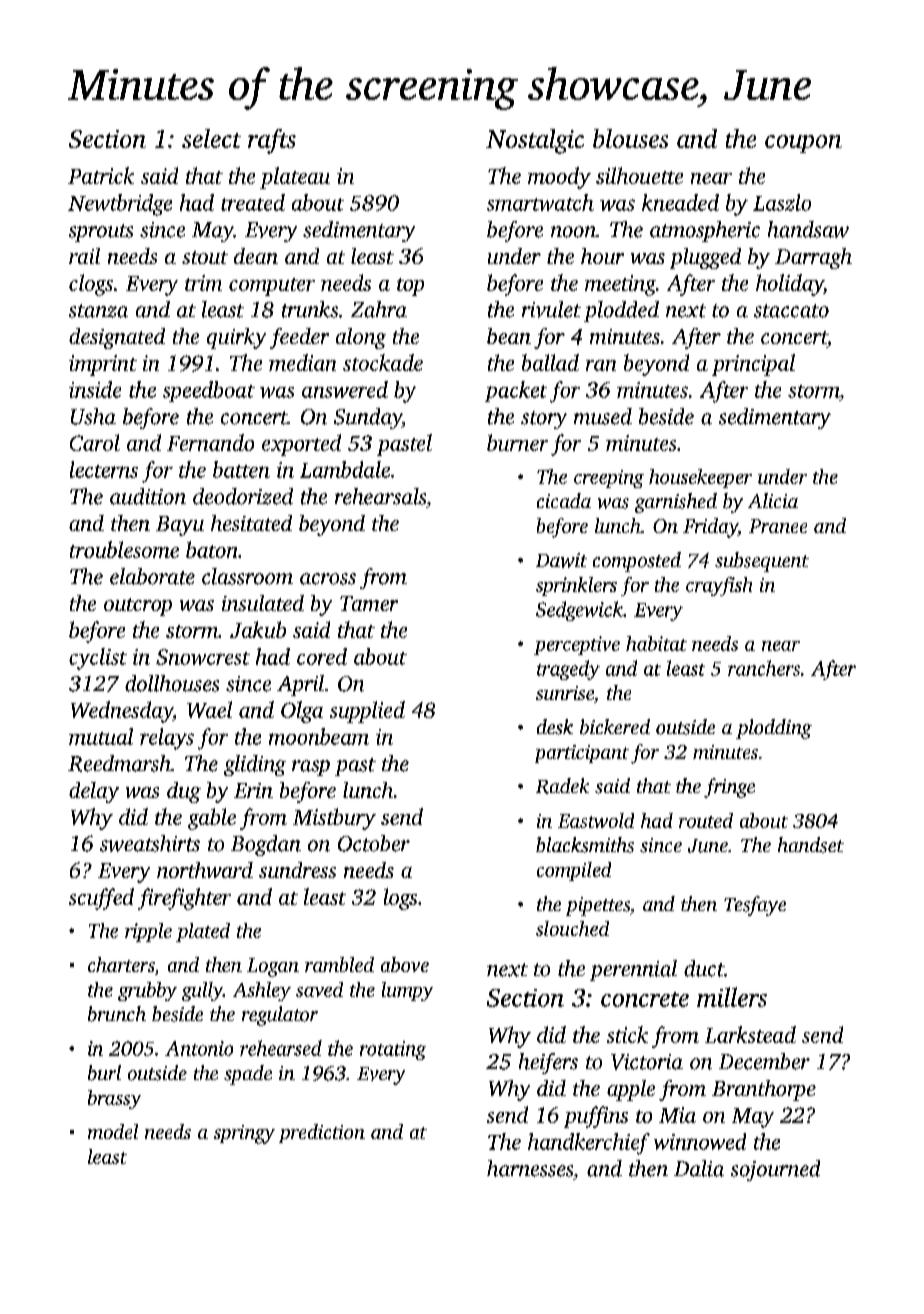 The image size is (924, 1314). Describe the element at coordinates (339, 964) in the screenshot. I see `rambled` at that location.
